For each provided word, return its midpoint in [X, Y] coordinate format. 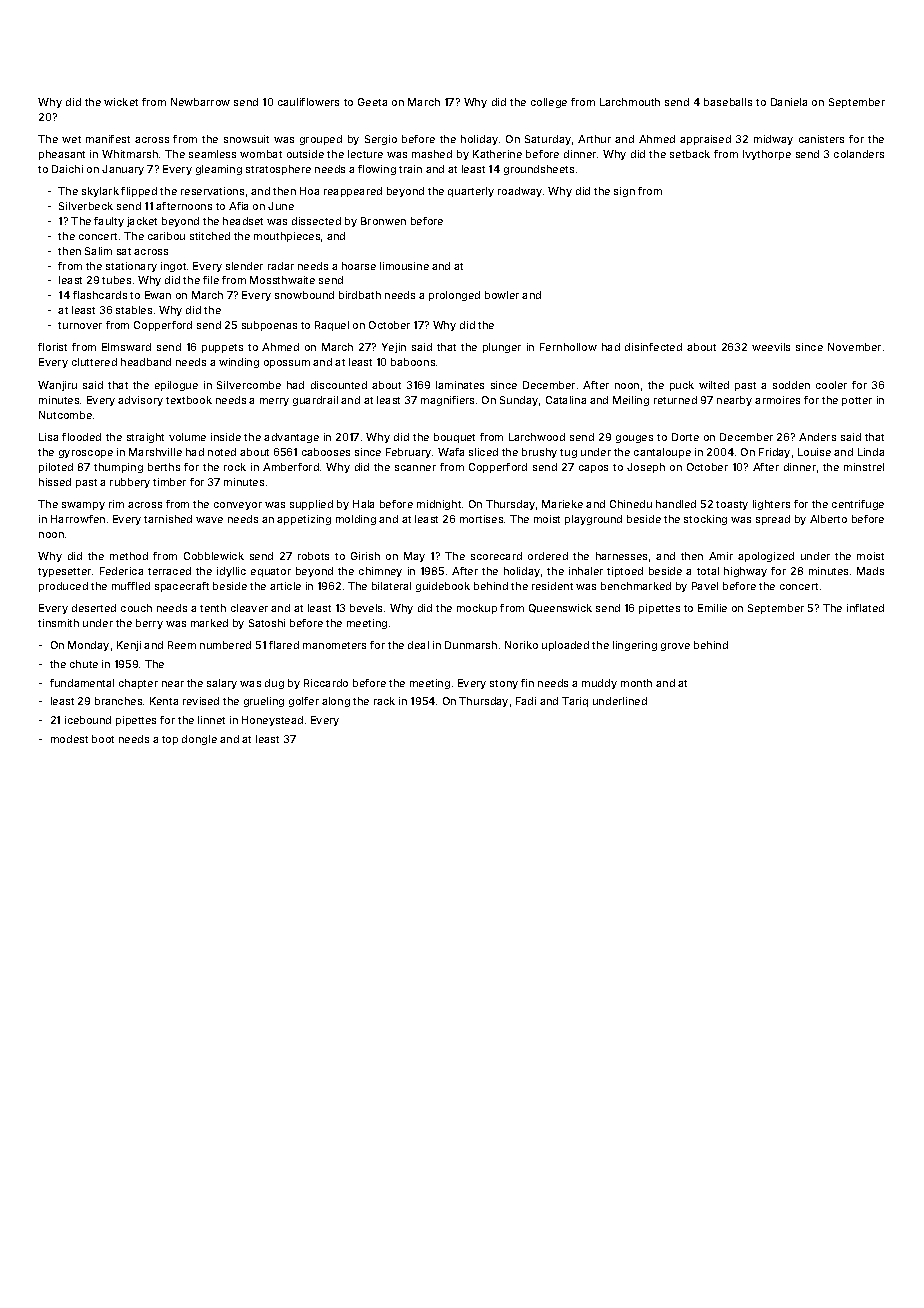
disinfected [653, 347]
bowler [502, 295]
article [285, 586]
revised [201, 701]
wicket [121, 102]
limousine [404, 266]
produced [63, 587]
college [549, 103]
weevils [771, 347]
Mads [870, 571]
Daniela [789, 102]
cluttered [94, 362]
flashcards [100, 295]
